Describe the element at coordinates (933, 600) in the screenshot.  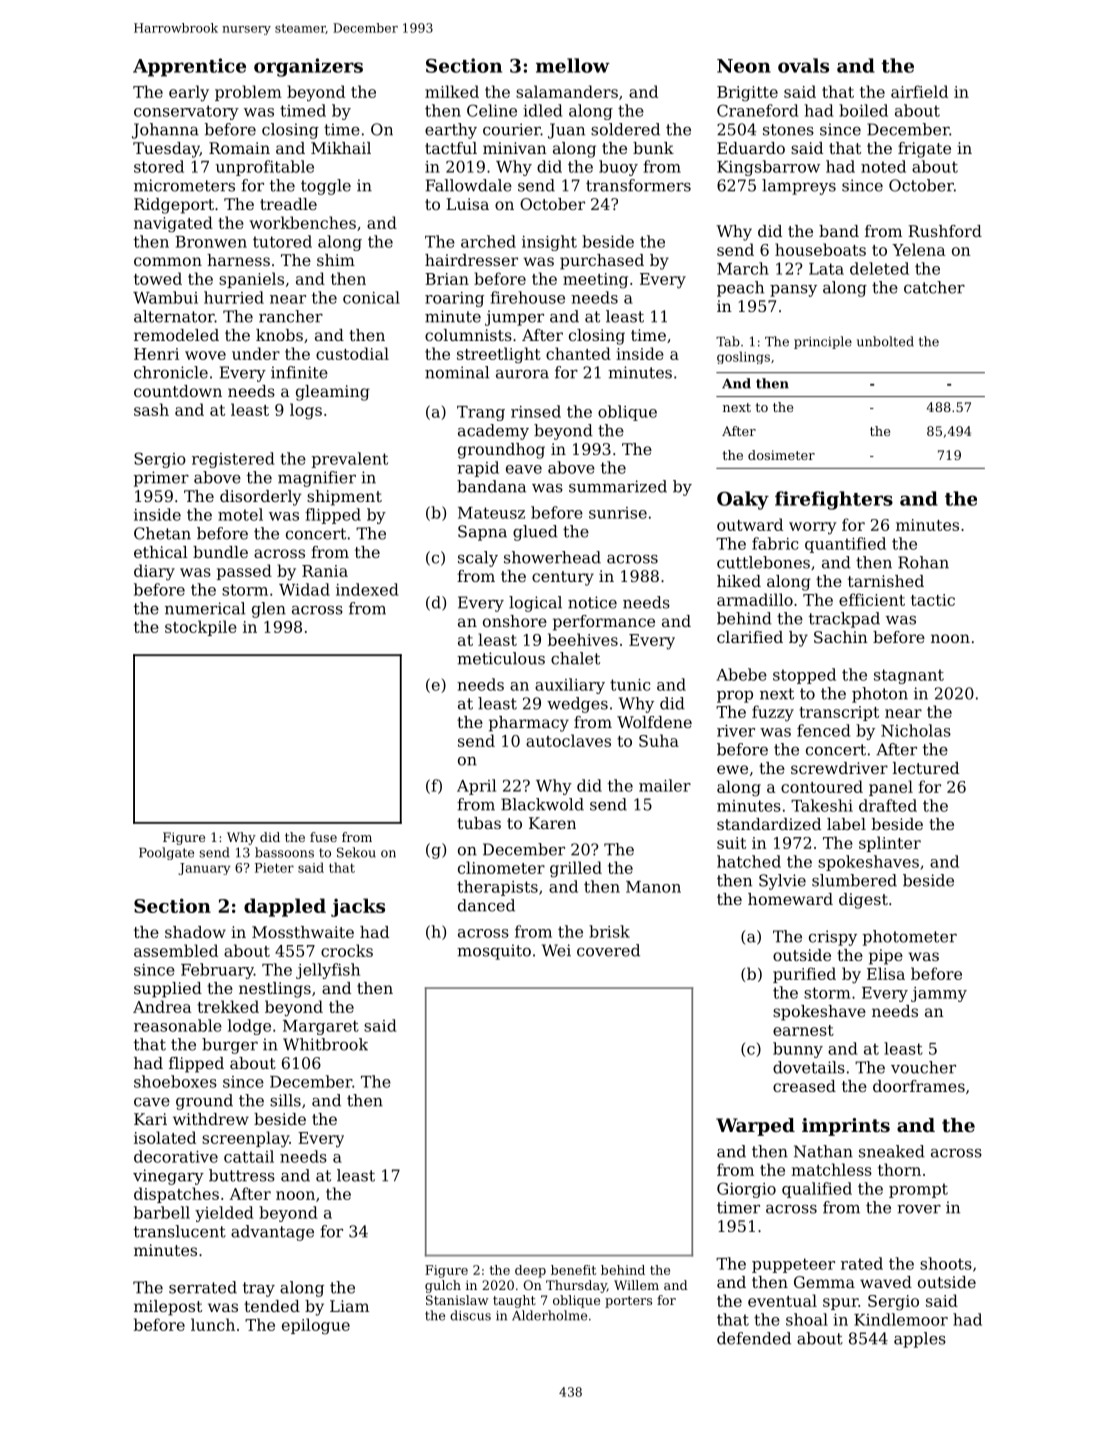
I see `tactic` at that location.
